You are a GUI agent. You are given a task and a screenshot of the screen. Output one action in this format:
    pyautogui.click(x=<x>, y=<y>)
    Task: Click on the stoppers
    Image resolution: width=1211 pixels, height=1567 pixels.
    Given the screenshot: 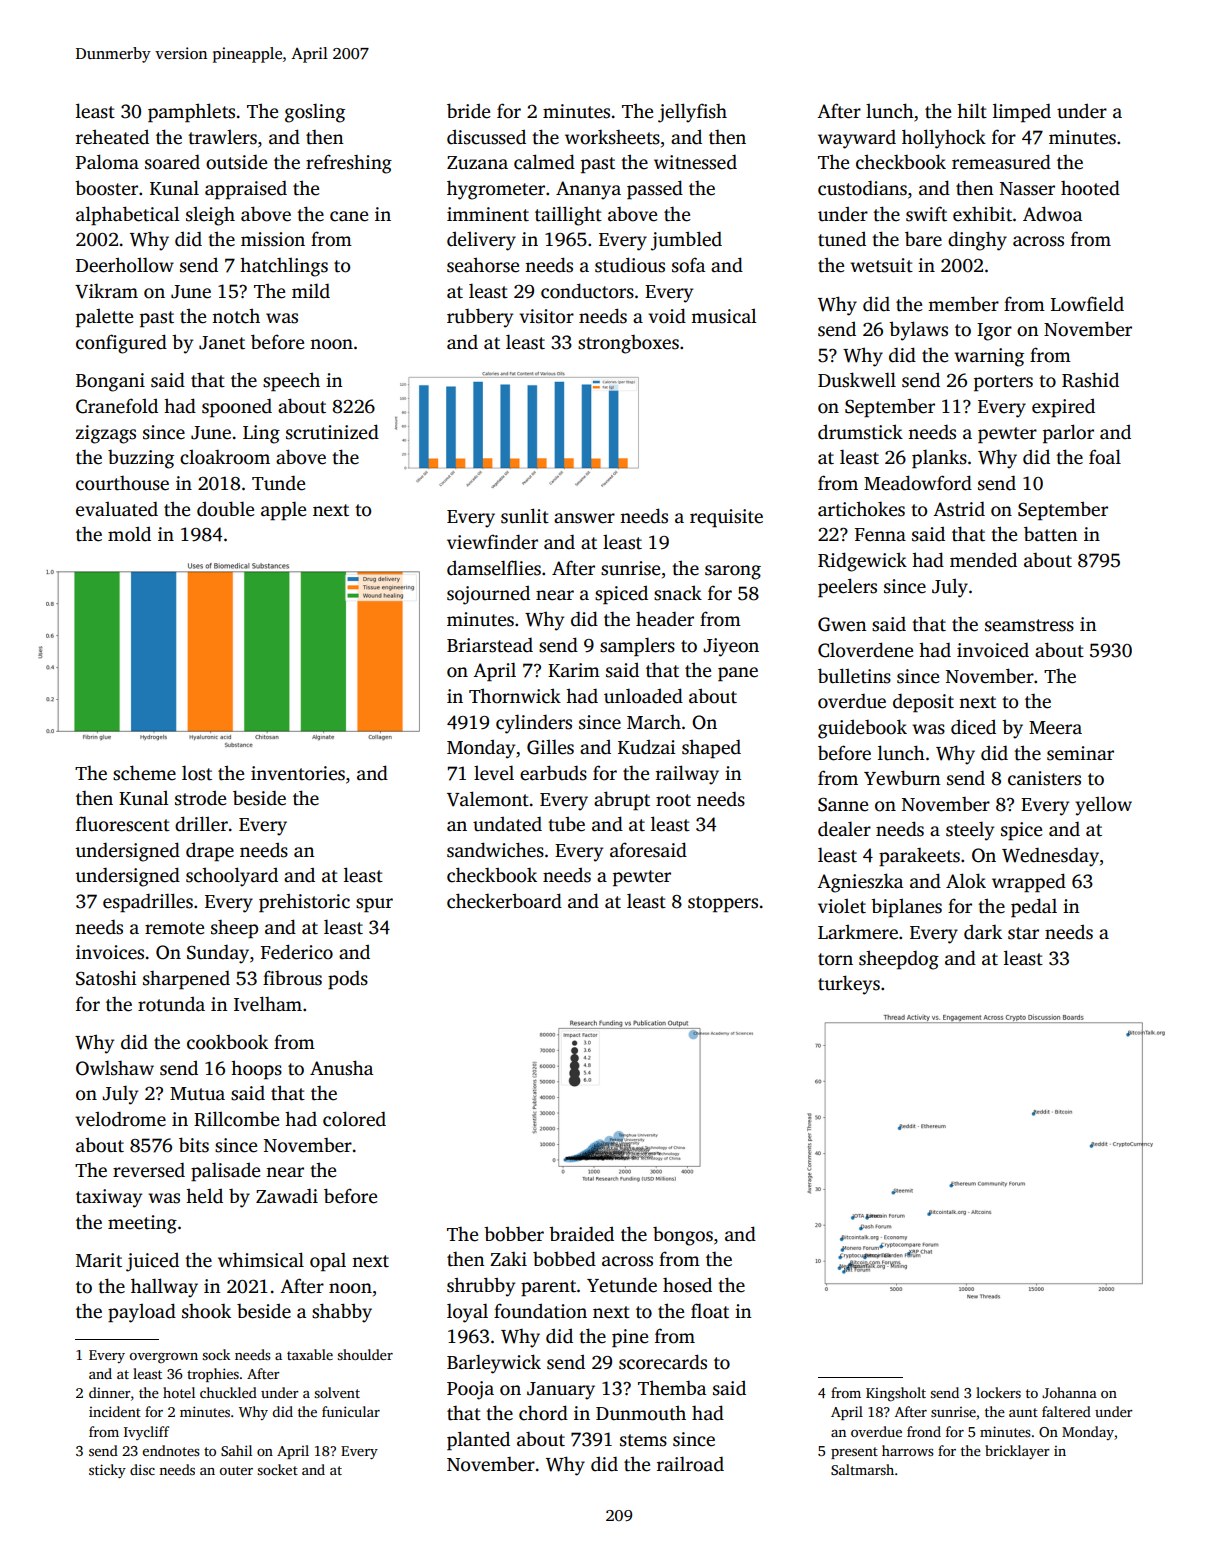 What is the action you would take?
    pyautogui.click(x=723, y=904)
